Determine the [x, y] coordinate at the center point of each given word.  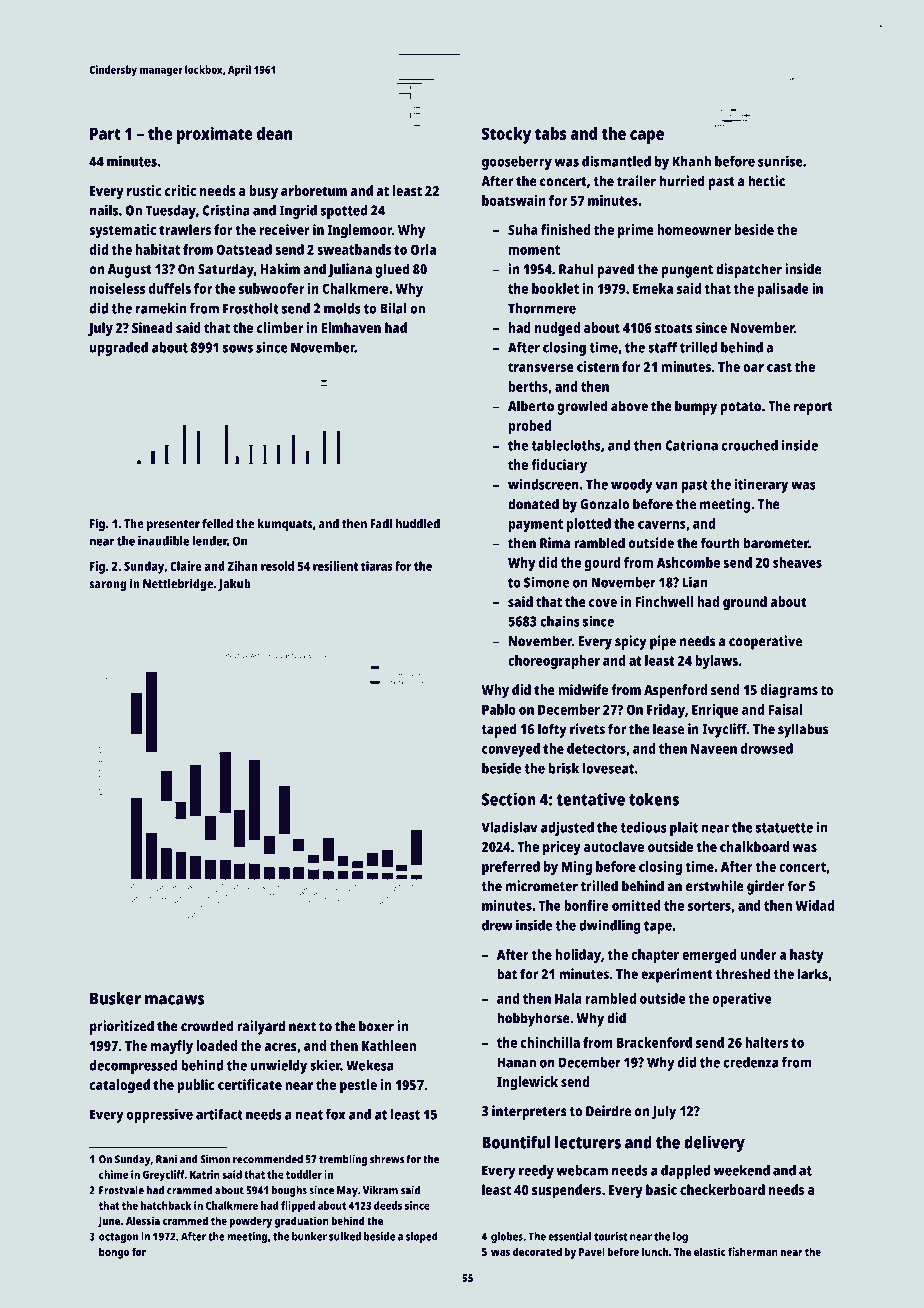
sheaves [797, 562]
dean [274, 133]
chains [560, 621]
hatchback [166, 1205]
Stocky [506, 135]
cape [647, 137]
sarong [108, 586]
